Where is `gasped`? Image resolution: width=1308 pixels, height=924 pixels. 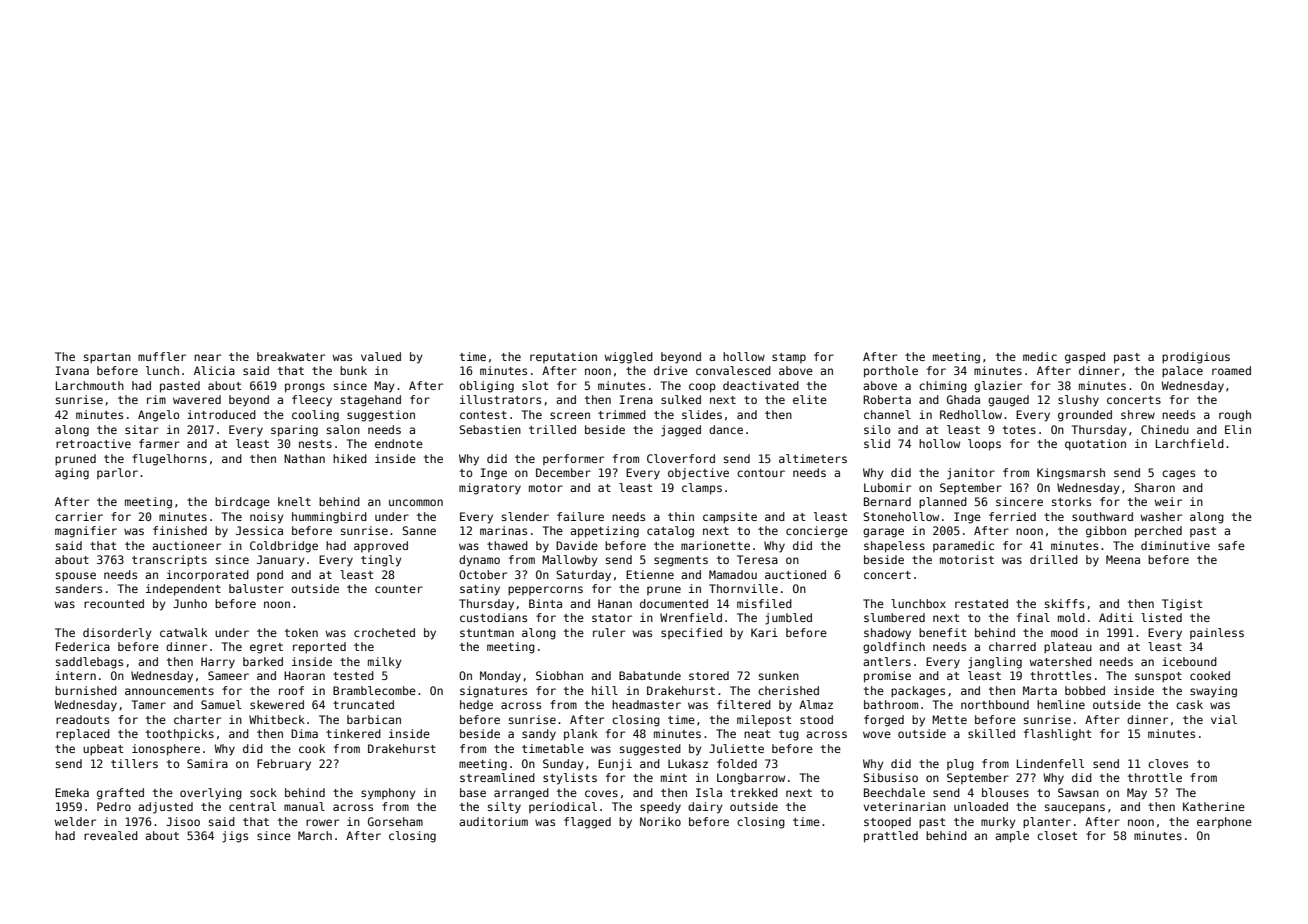 gasped is located at coordinates (1085, 358).
